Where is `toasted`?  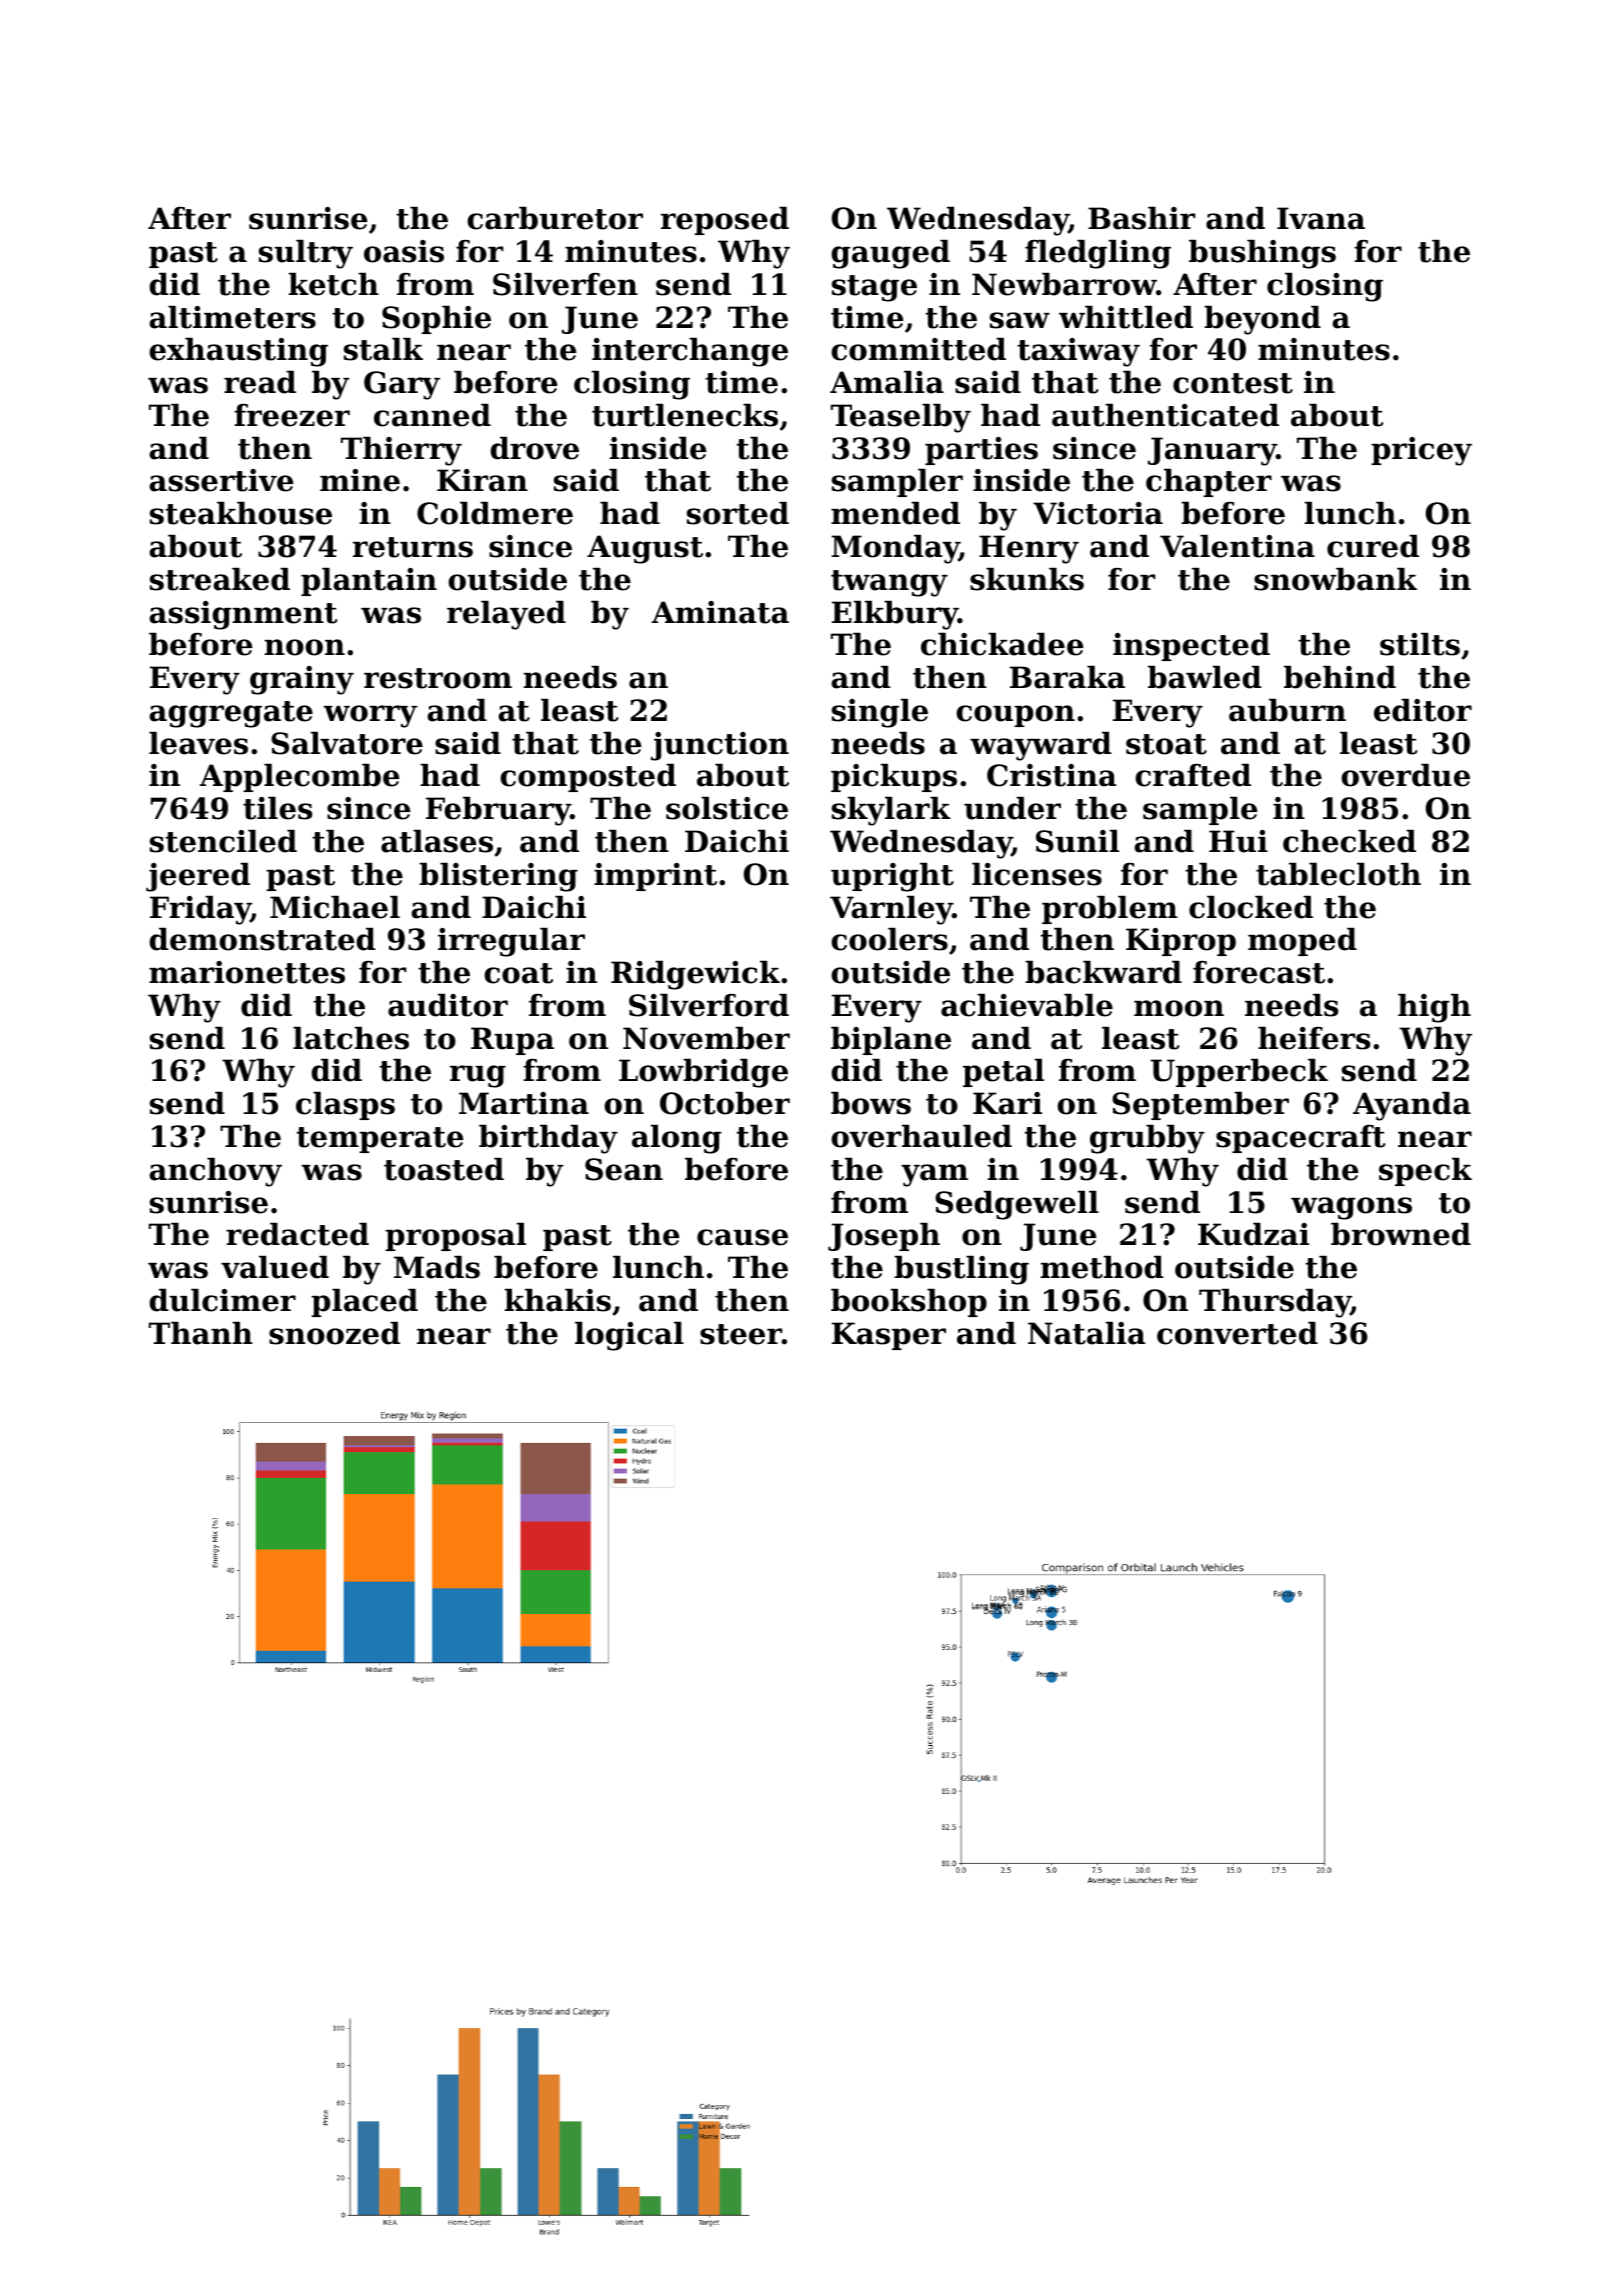 toasted is located at coordinates (444, 1169).
